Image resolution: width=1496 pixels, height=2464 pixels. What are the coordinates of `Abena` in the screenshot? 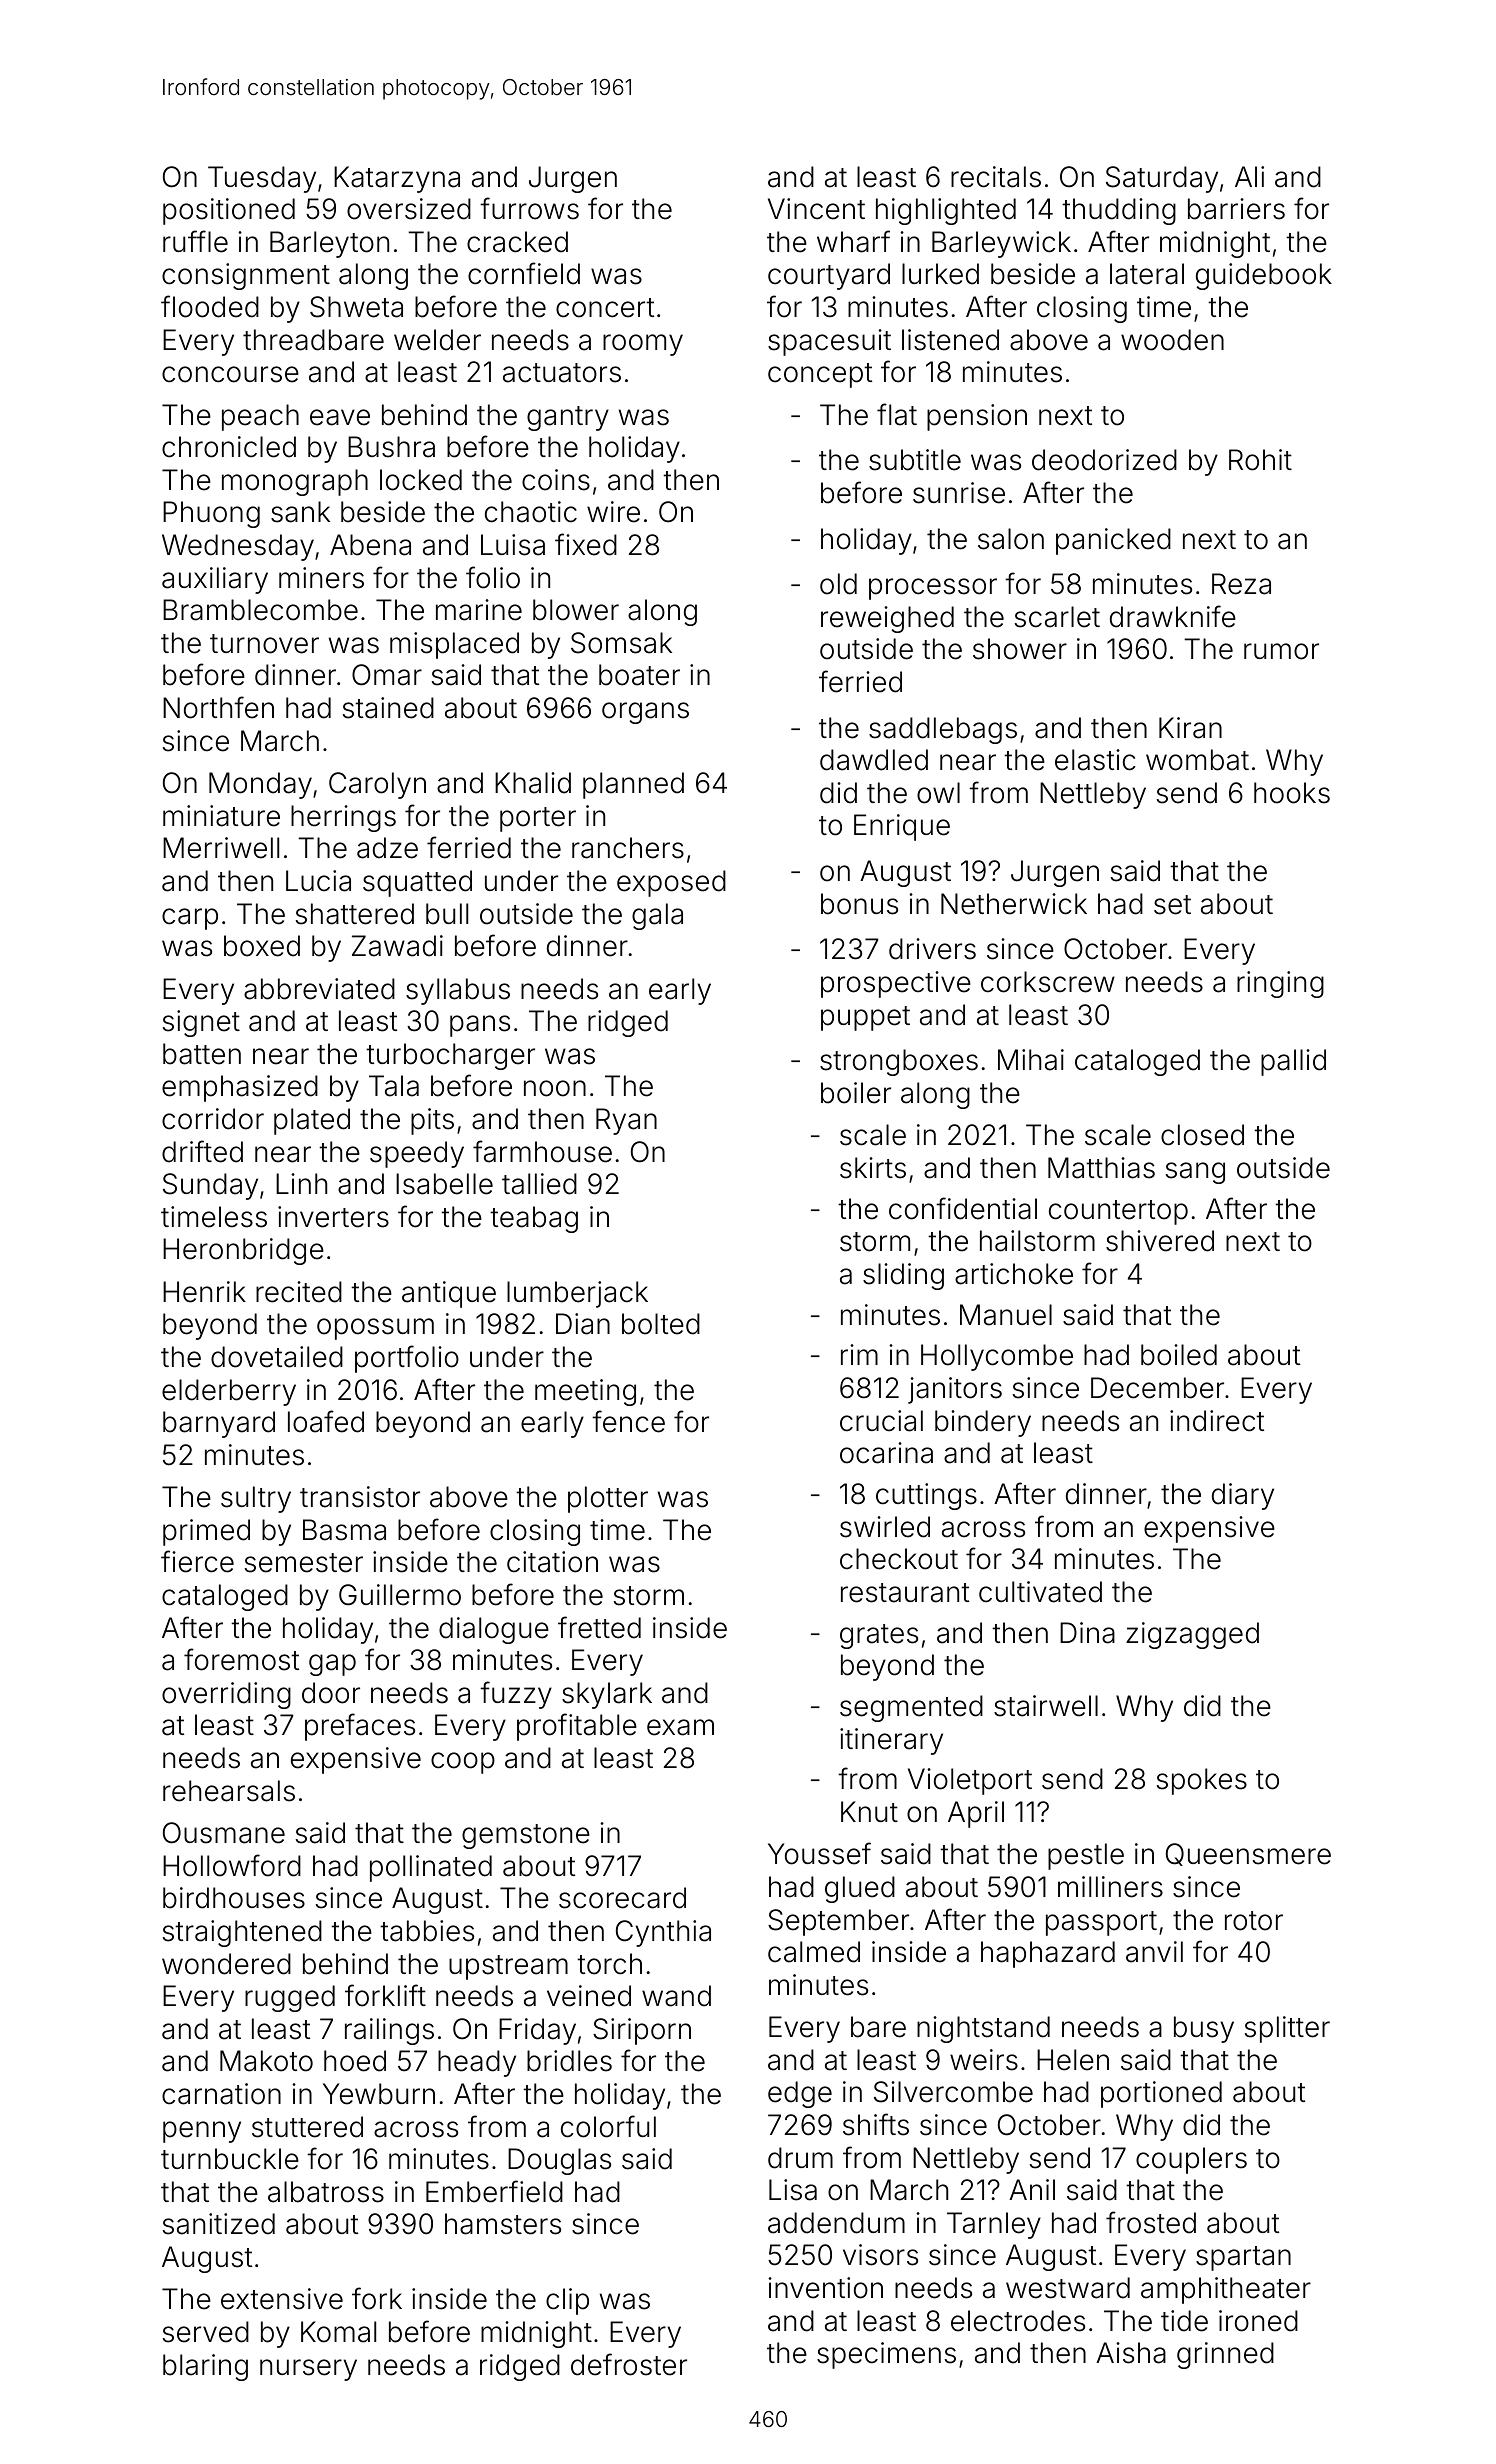 It's located at (370, 545).
